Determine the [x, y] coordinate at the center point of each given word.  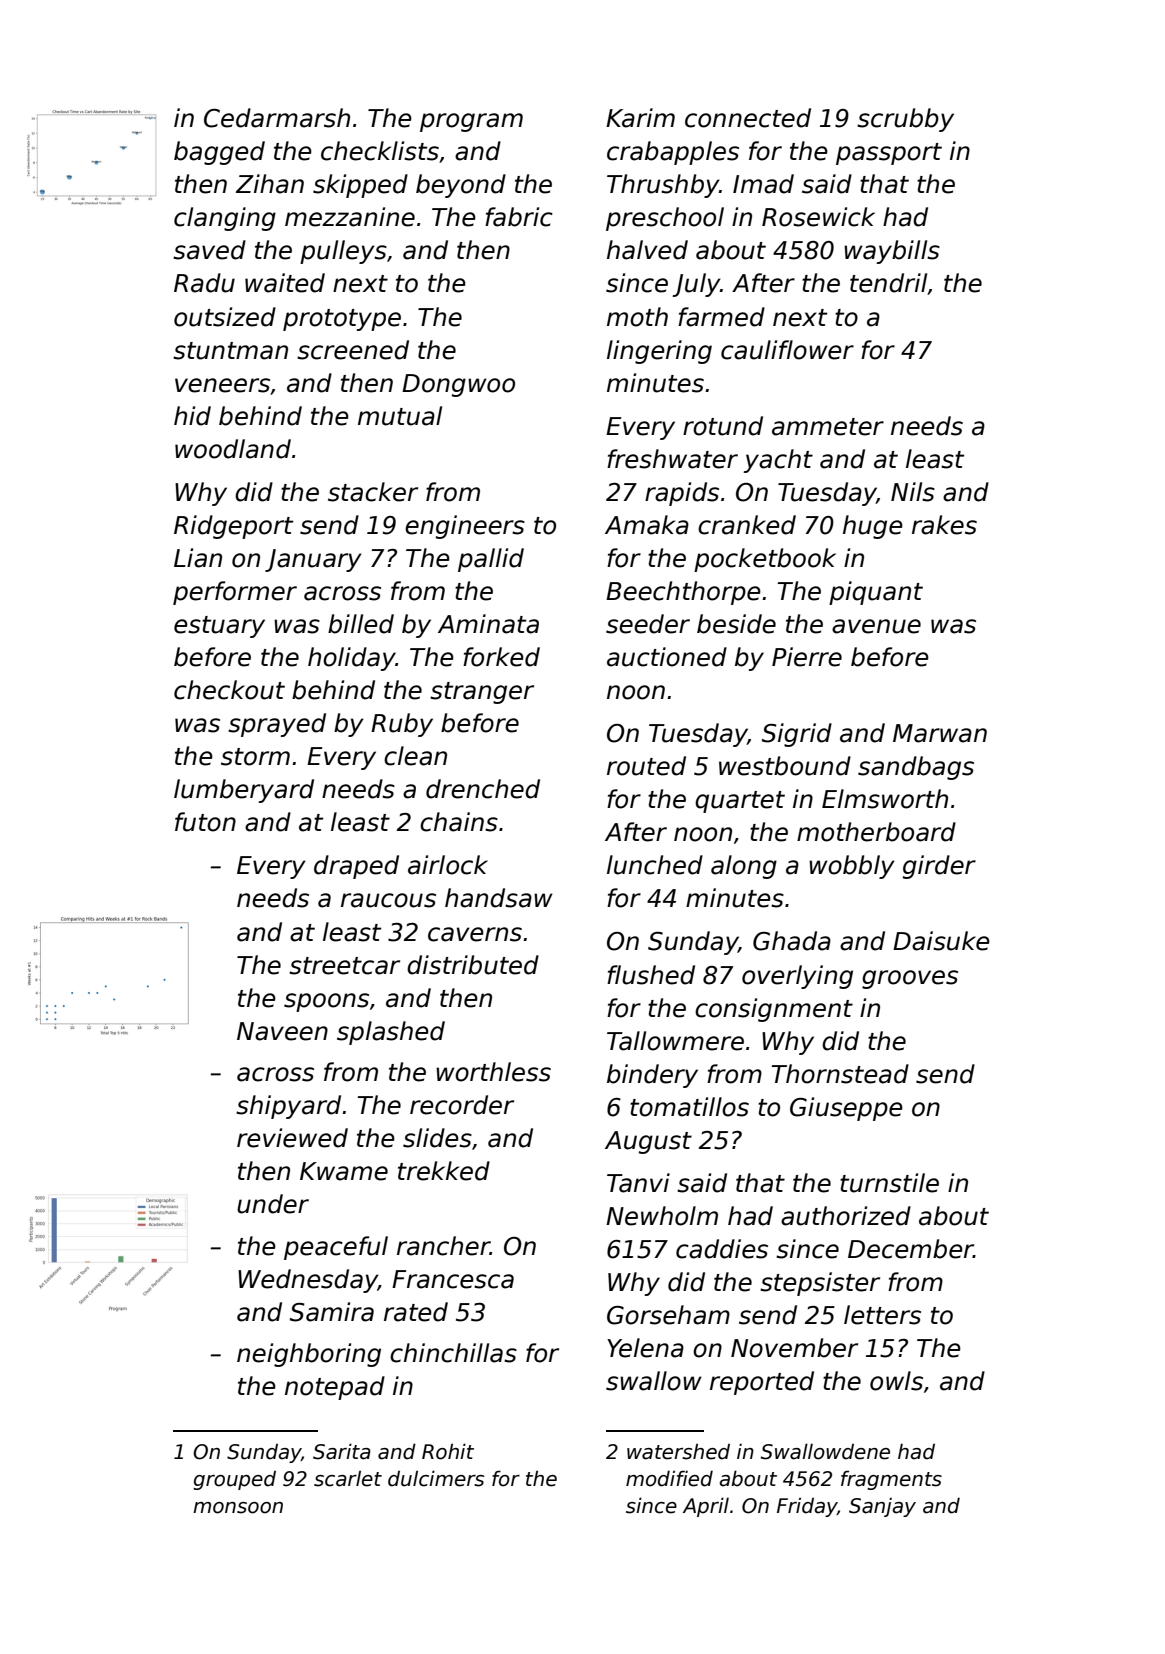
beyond [461, 186]
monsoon [238, 1508]
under [273, 1204]
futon [205, 822]
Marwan [940, 733]
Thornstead [840, 1074]
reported [762, 1383]
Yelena [645, 1348]
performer [235, 593]
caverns [475, 934]
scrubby [905, 120]
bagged [219, 153]
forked [501, 657]
